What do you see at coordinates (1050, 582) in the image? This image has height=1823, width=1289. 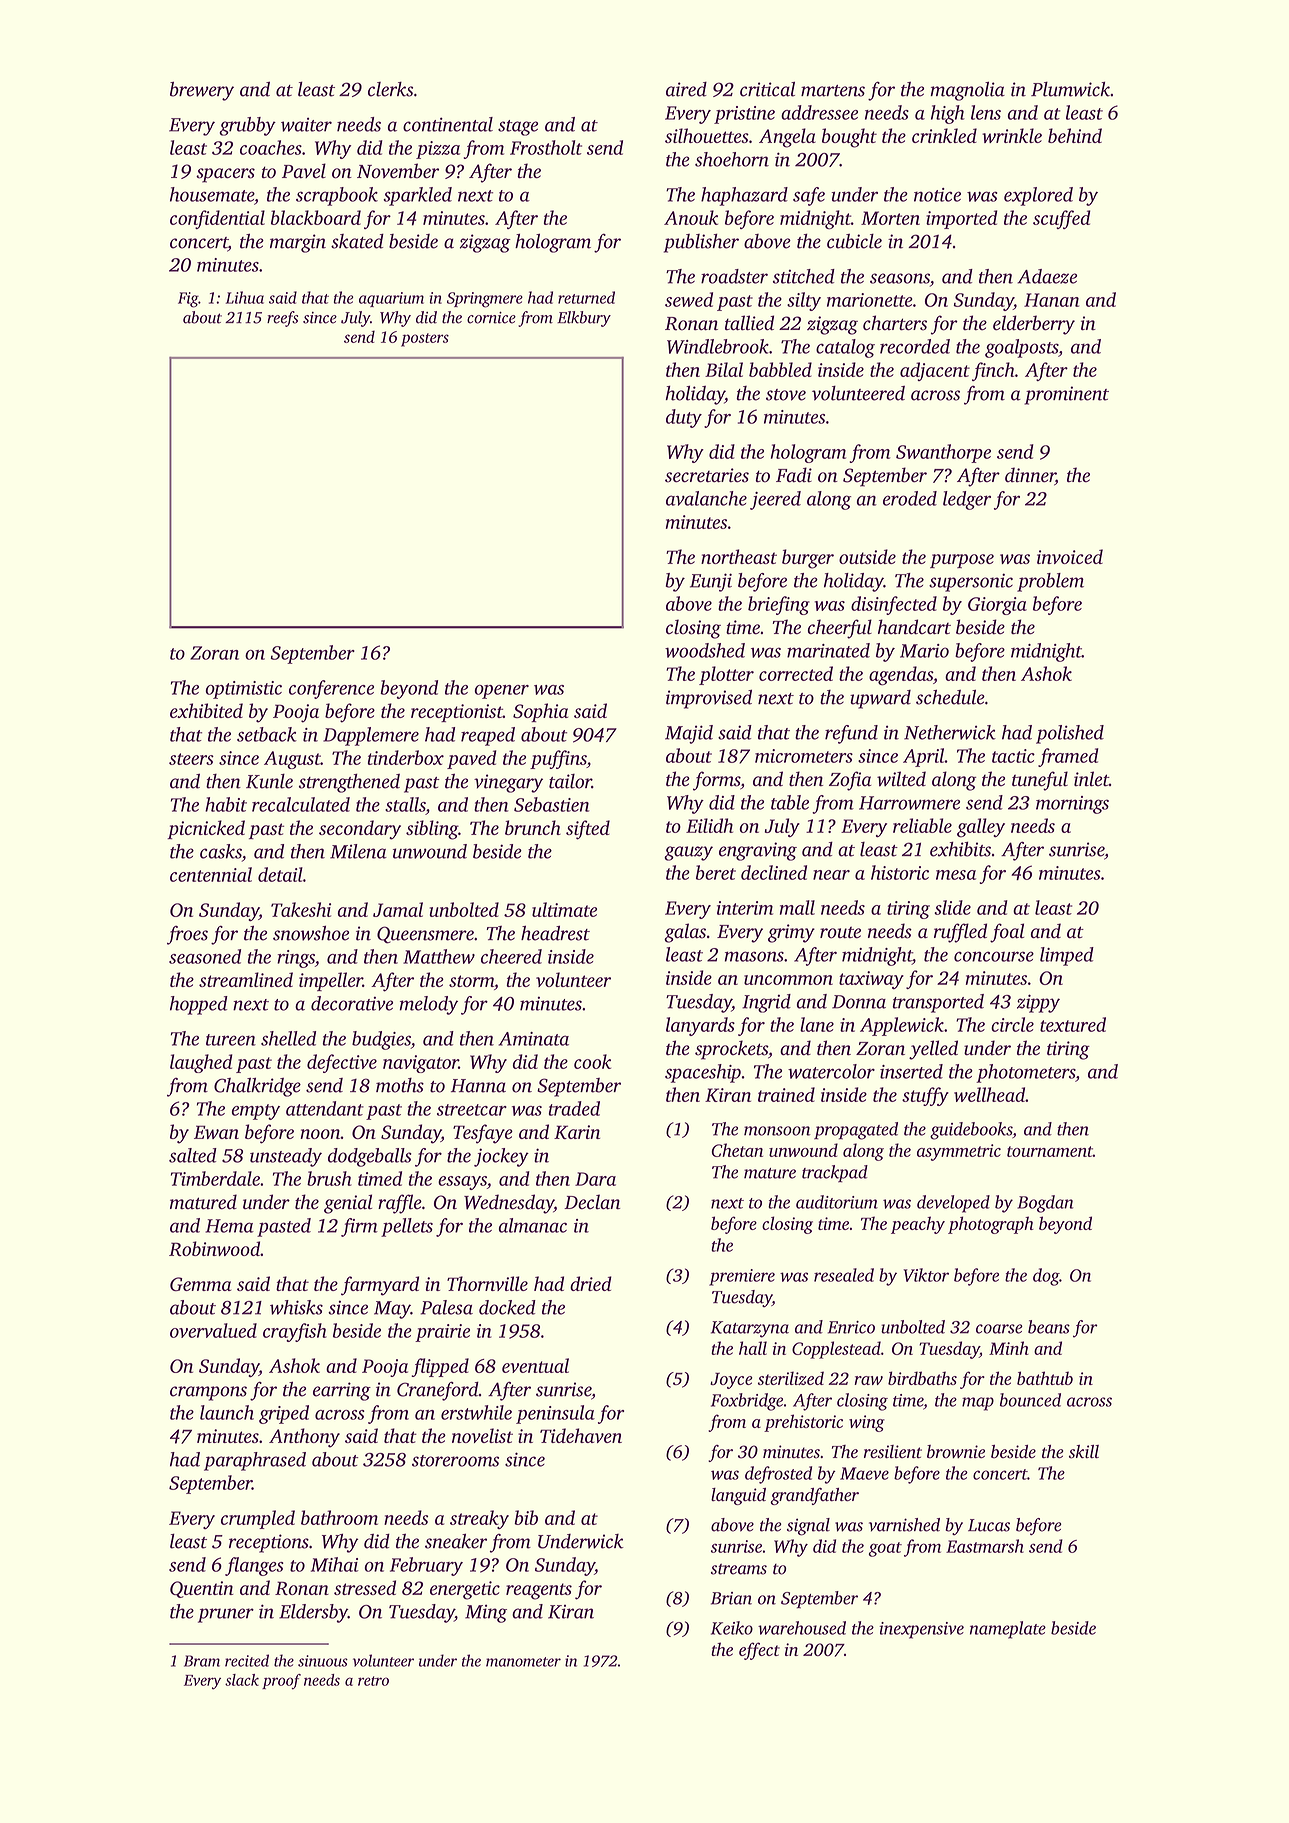 I see `problem` at bounding box center [1050, 582].
